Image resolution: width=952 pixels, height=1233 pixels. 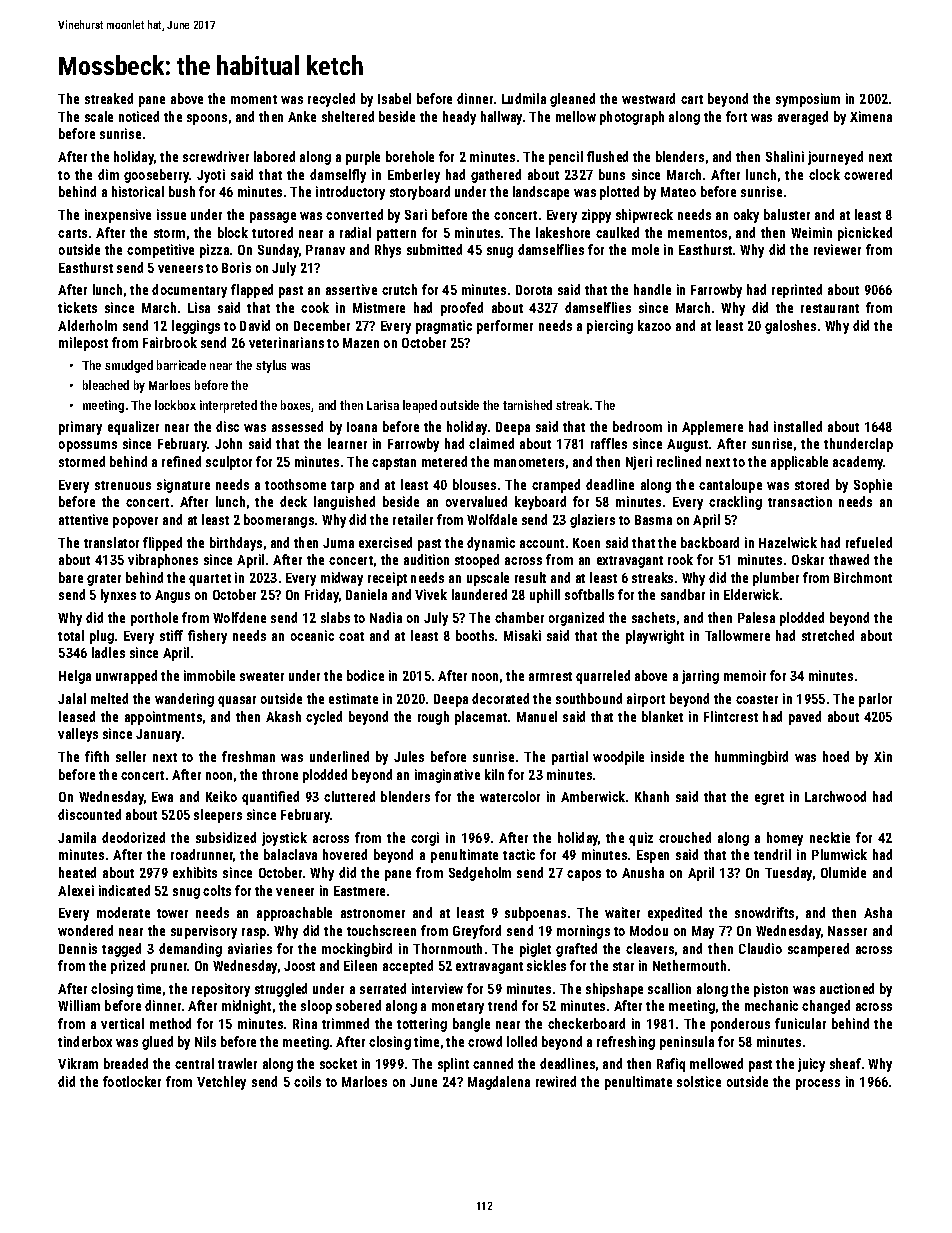 I want to click on Ludmila, so click(x=524, y=98).
